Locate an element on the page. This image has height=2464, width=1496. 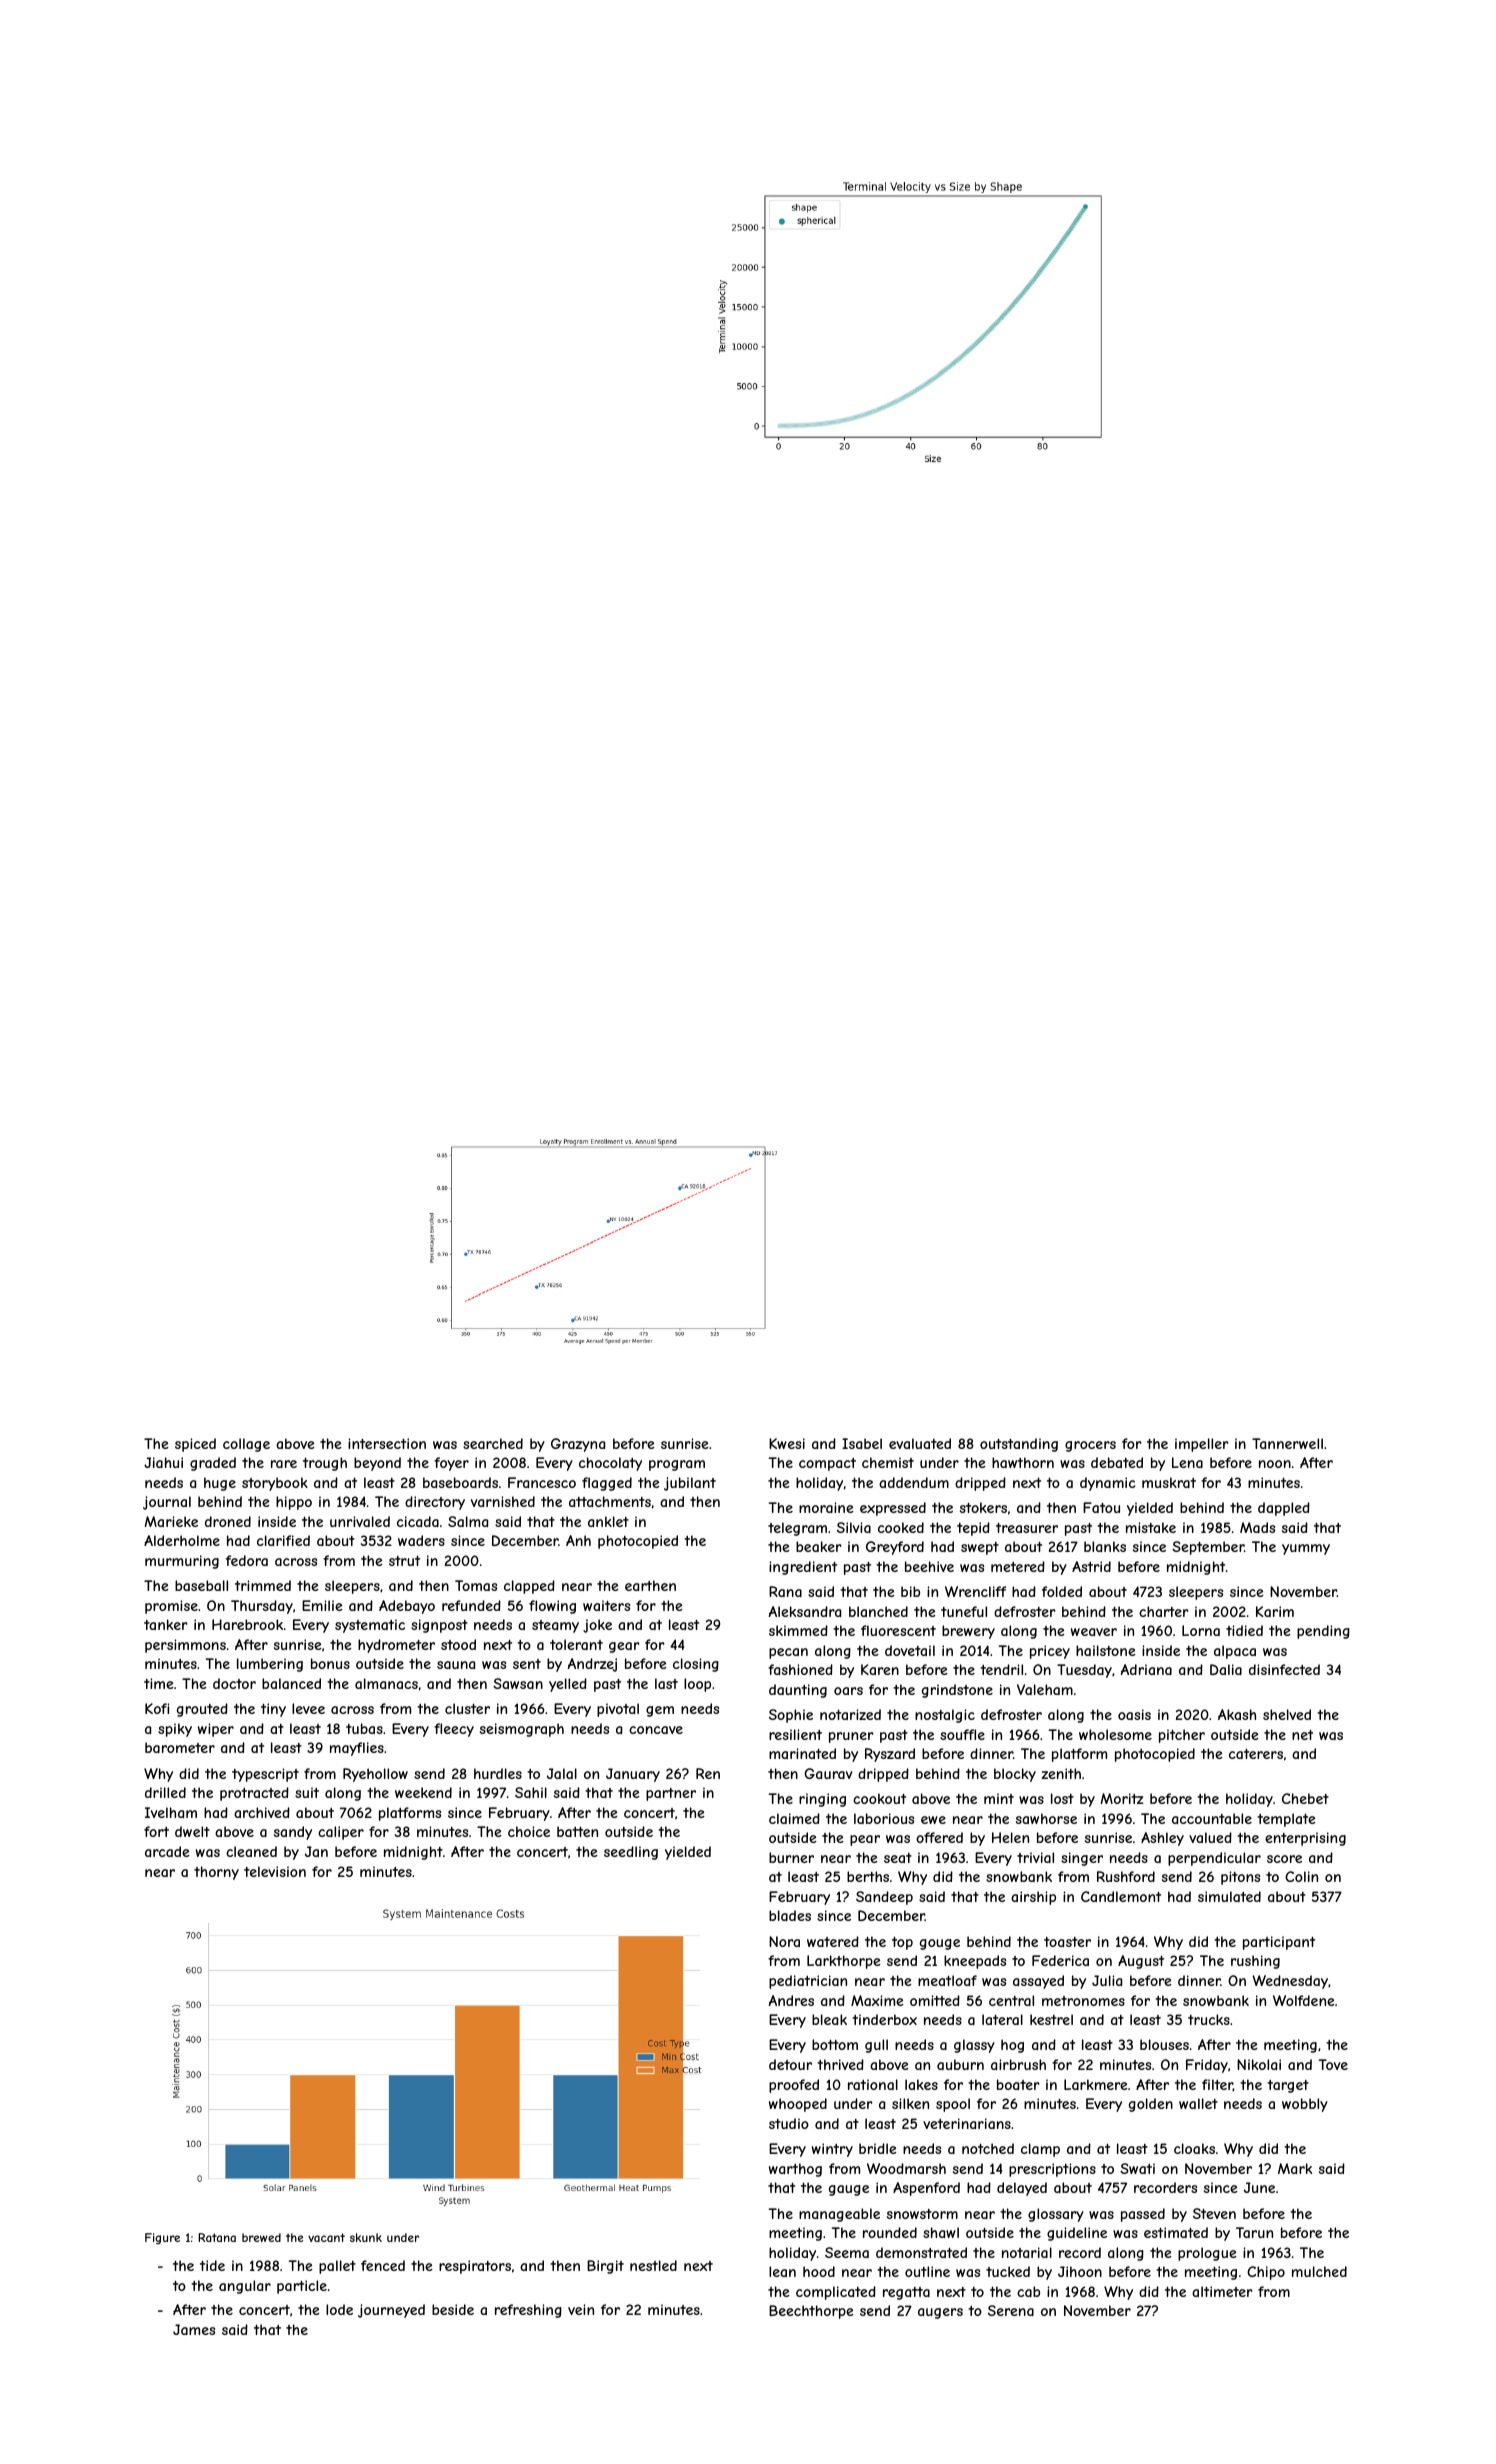
pallet is located at coordinates (337, 2267).
